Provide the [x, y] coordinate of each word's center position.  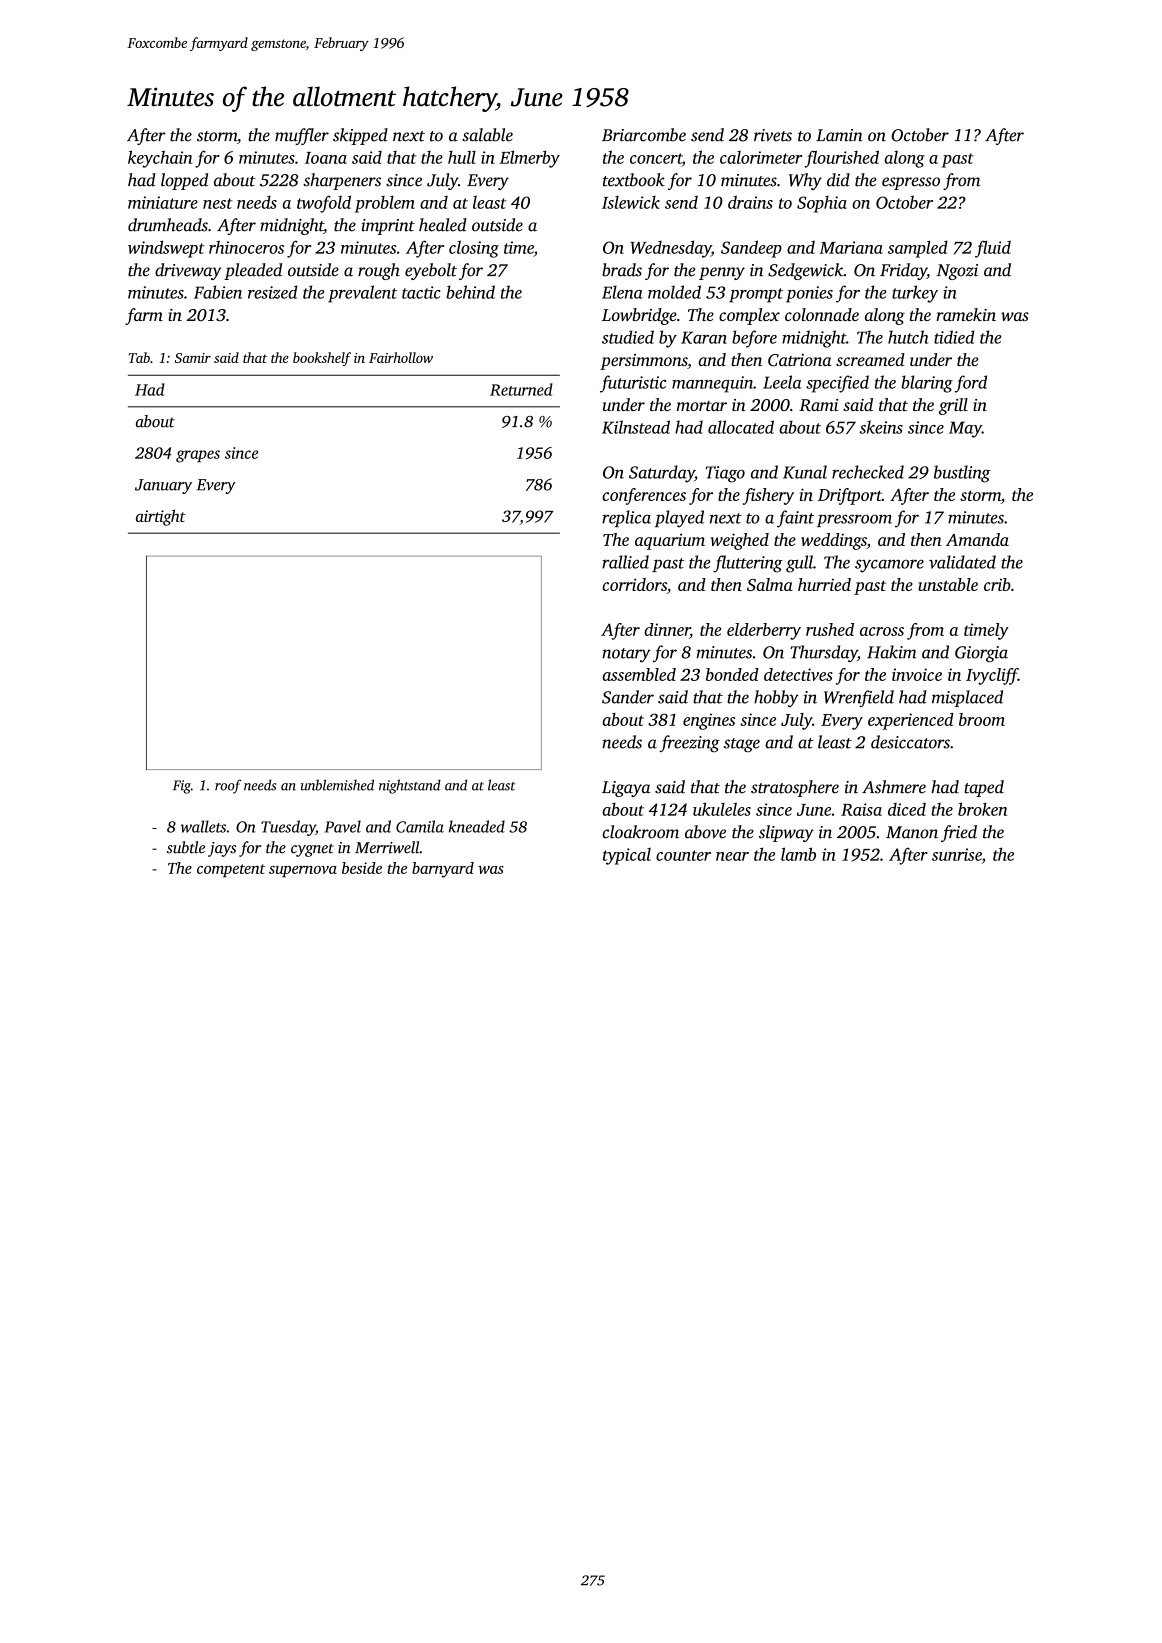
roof [228, 786]
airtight [161, 517]
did [838, 180]
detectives [798, 674]
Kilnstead [636, 427]
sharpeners [342, 181]
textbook [634, 180]
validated [962, 562]
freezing [689, 743]
